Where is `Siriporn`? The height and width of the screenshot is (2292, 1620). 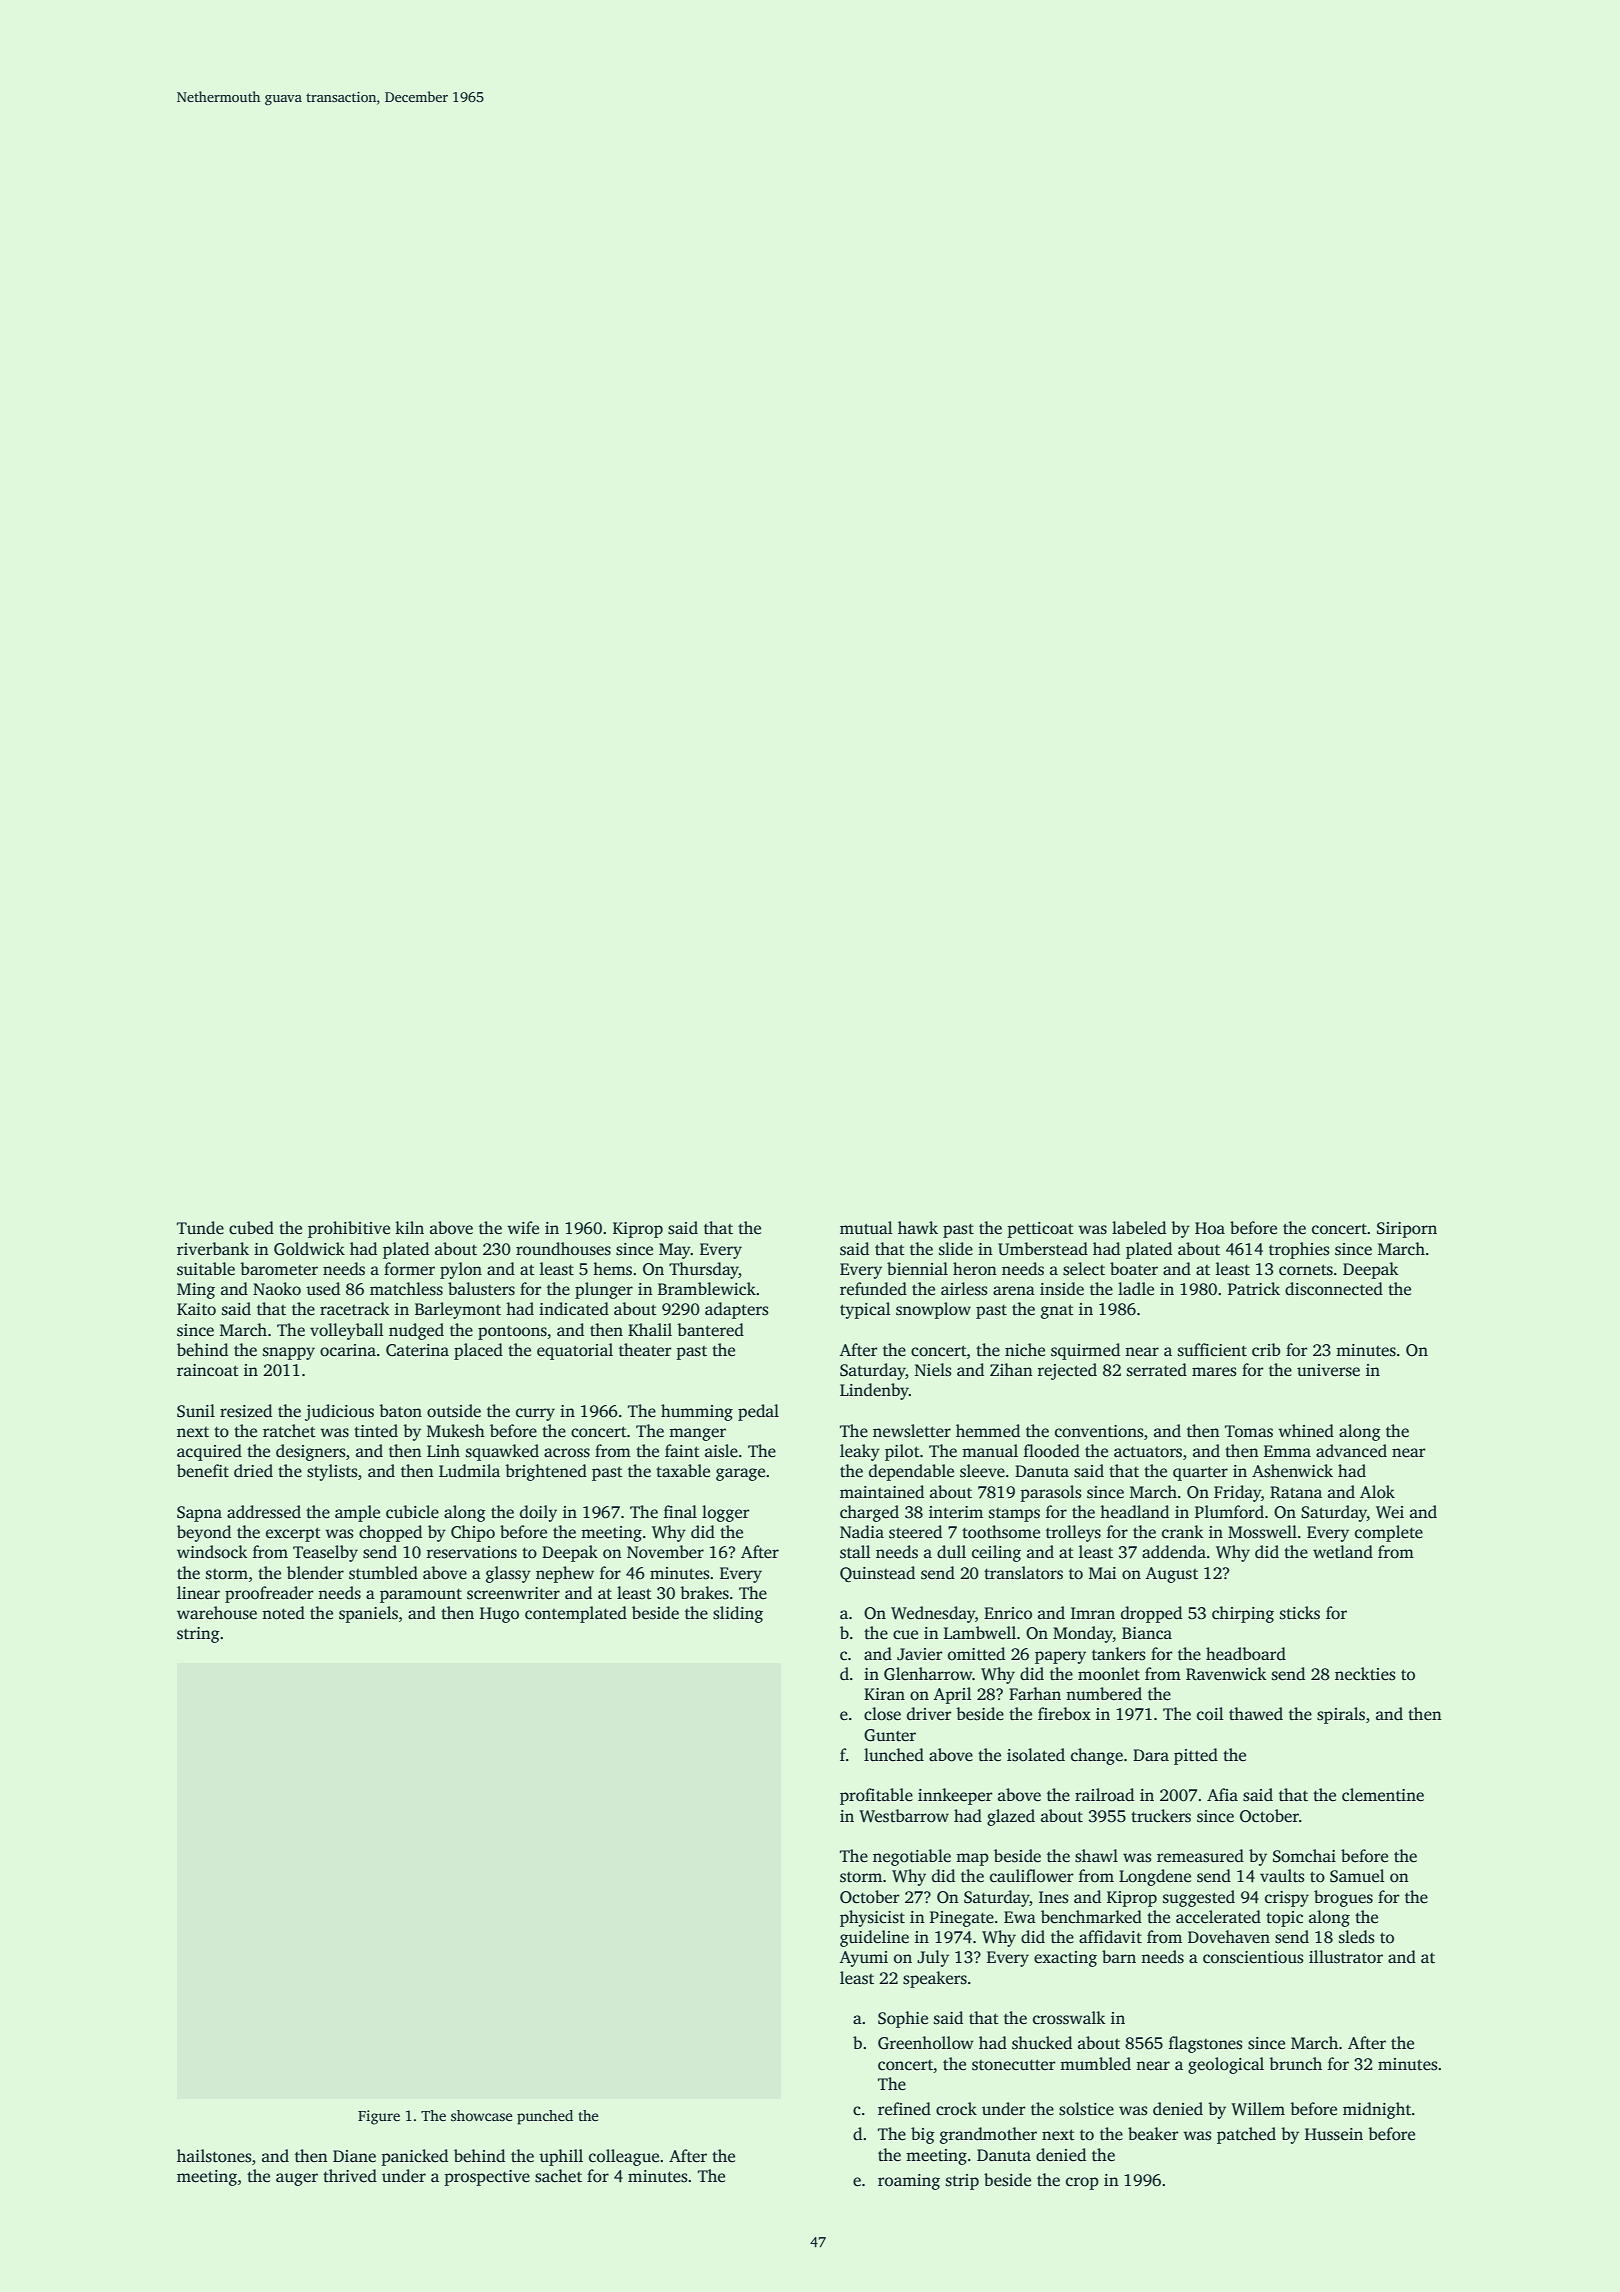
Siriporn is located at coordinates (1407, 1230).
